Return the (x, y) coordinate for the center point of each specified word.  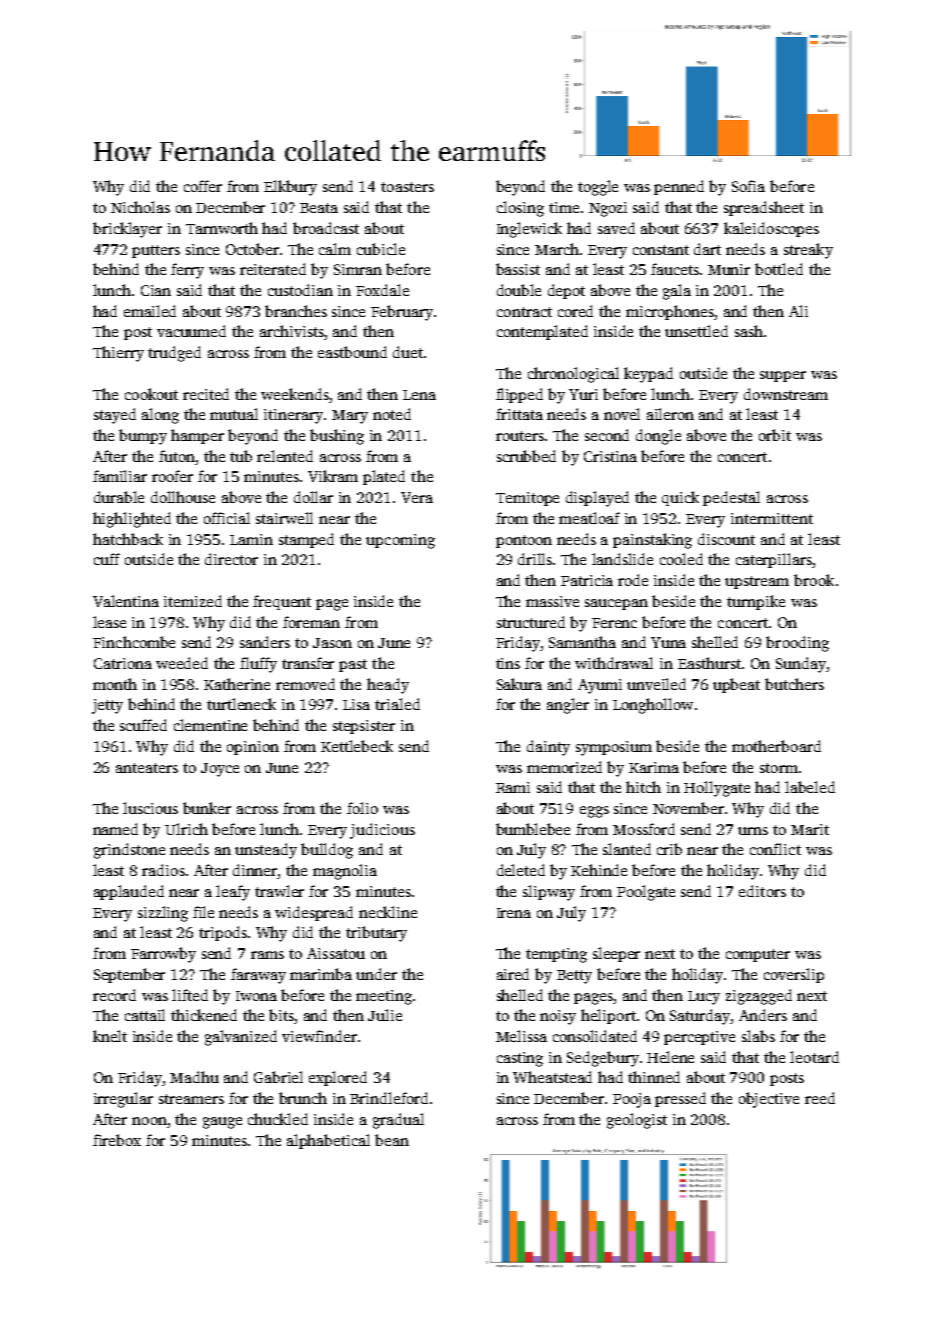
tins (508, 663)
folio (362, 808)
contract (524, 312)
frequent (282, 602)
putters (156, 251)
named (115, 829)
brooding (797, 644)
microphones (670, 312)
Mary (350, 417)
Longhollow (653, 706)
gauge (222, 1123)
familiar (120, 476)
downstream (786, 394)
